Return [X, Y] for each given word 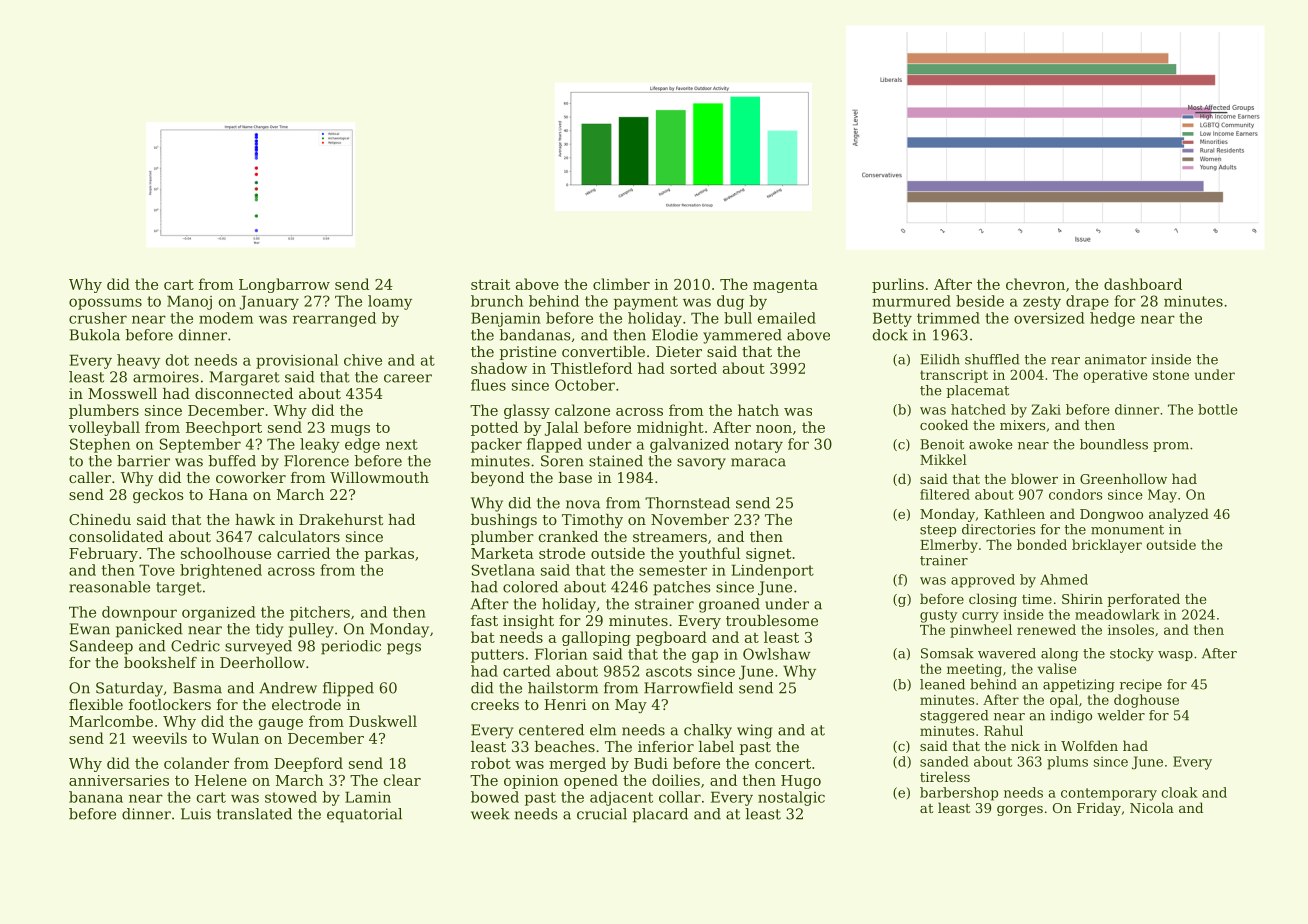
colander [196, 763]
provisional [297, 361]
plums [1067, 763]
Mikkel [943, 459]
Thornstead [687, 503]
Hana [228, 494]
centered [551, 730]
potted [494, 428]
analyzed [1179, 515]
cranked [568, 536]
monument [1127, 530]
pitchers [320, 613]
